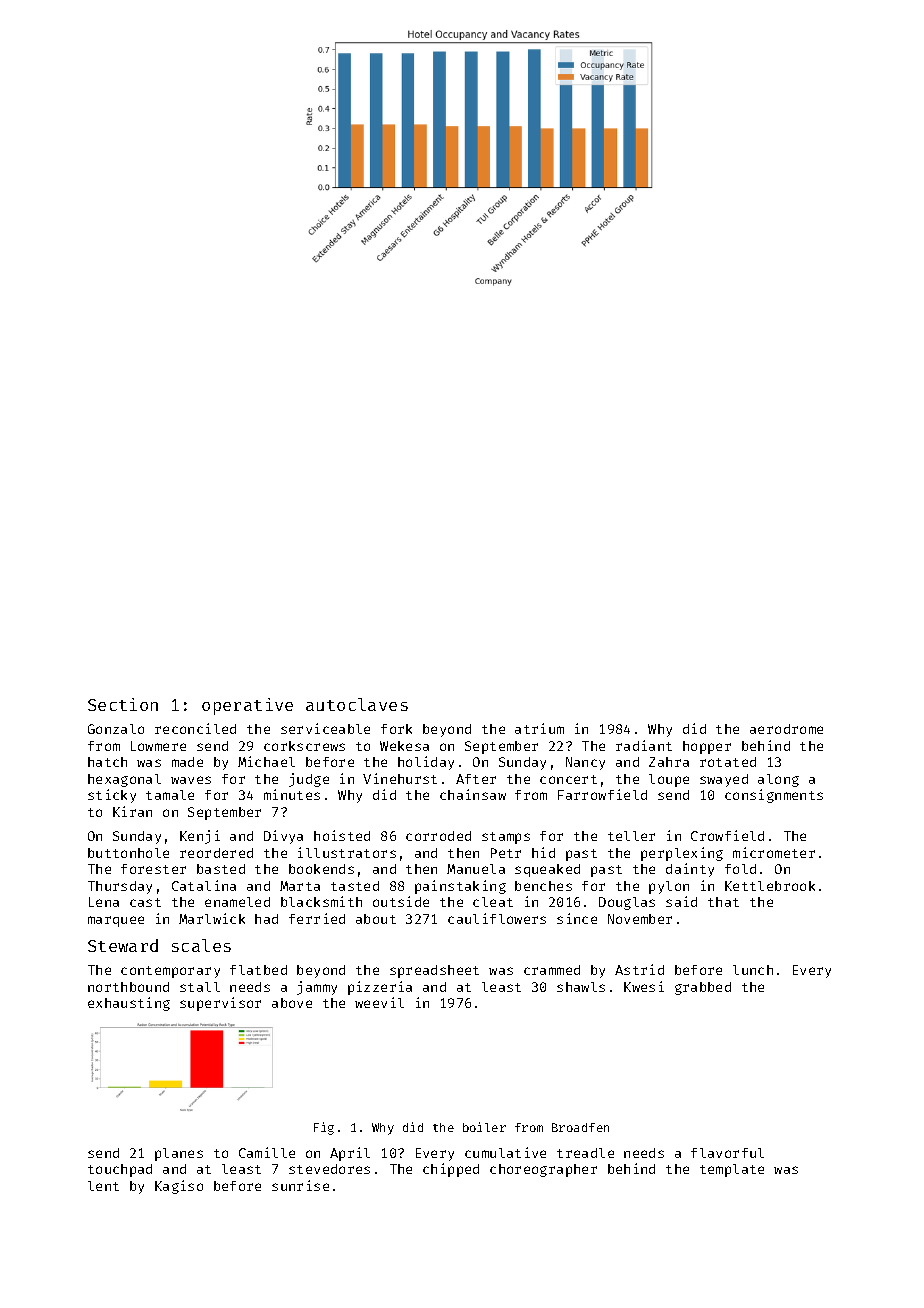  Describe the element at coordinates (357, 704) in the screenshot. I see `autoclaves` at that location.
